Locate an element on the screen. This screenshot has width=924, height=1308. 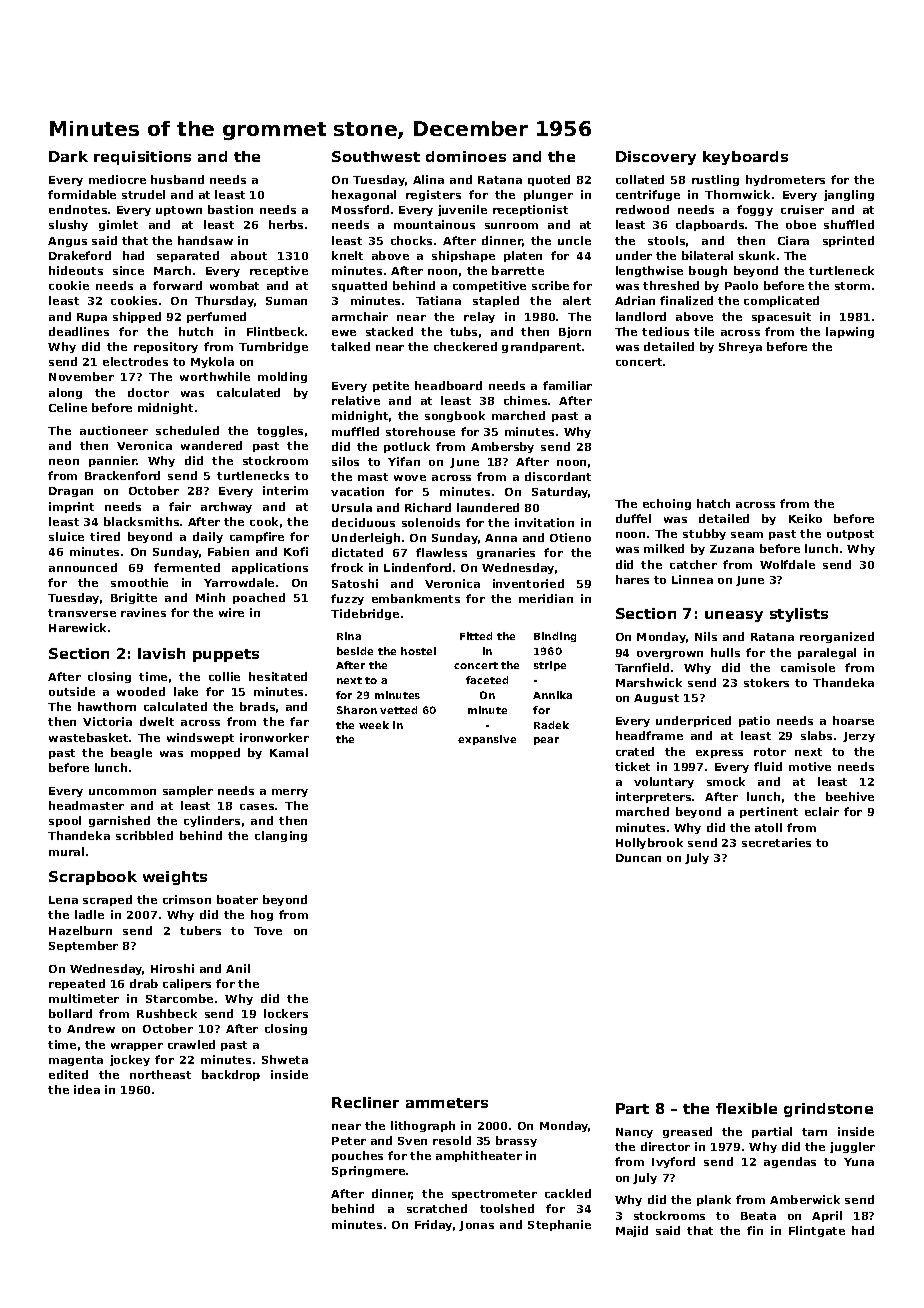
hutch is located at coordinates (196, 331).
